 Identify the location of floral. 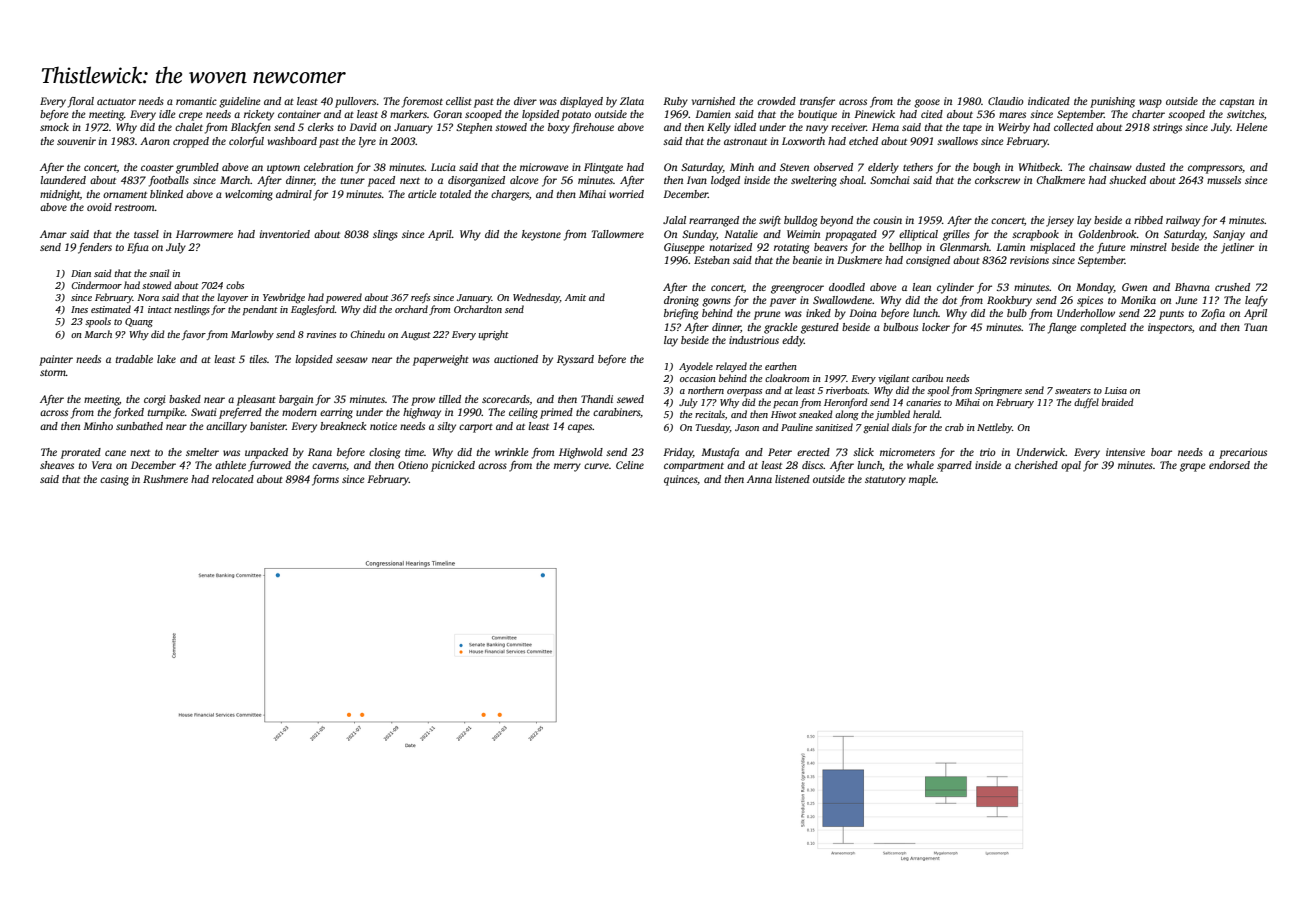
(81, 102).
